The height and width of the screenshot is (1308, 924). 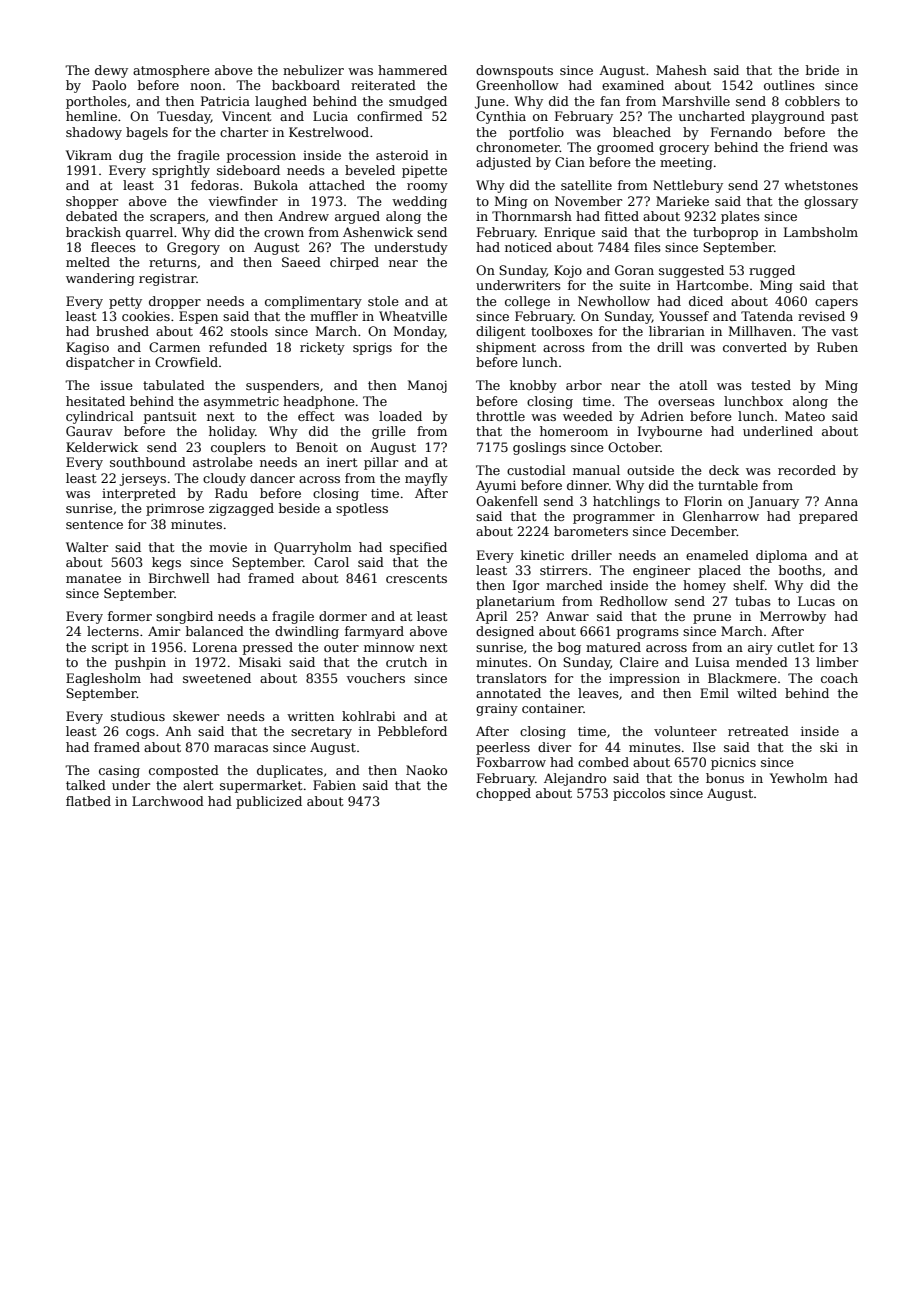 What do you see at coordinates (528, 247) in the screenshot?
I see `noticed` at bounding box center [528, 247].
